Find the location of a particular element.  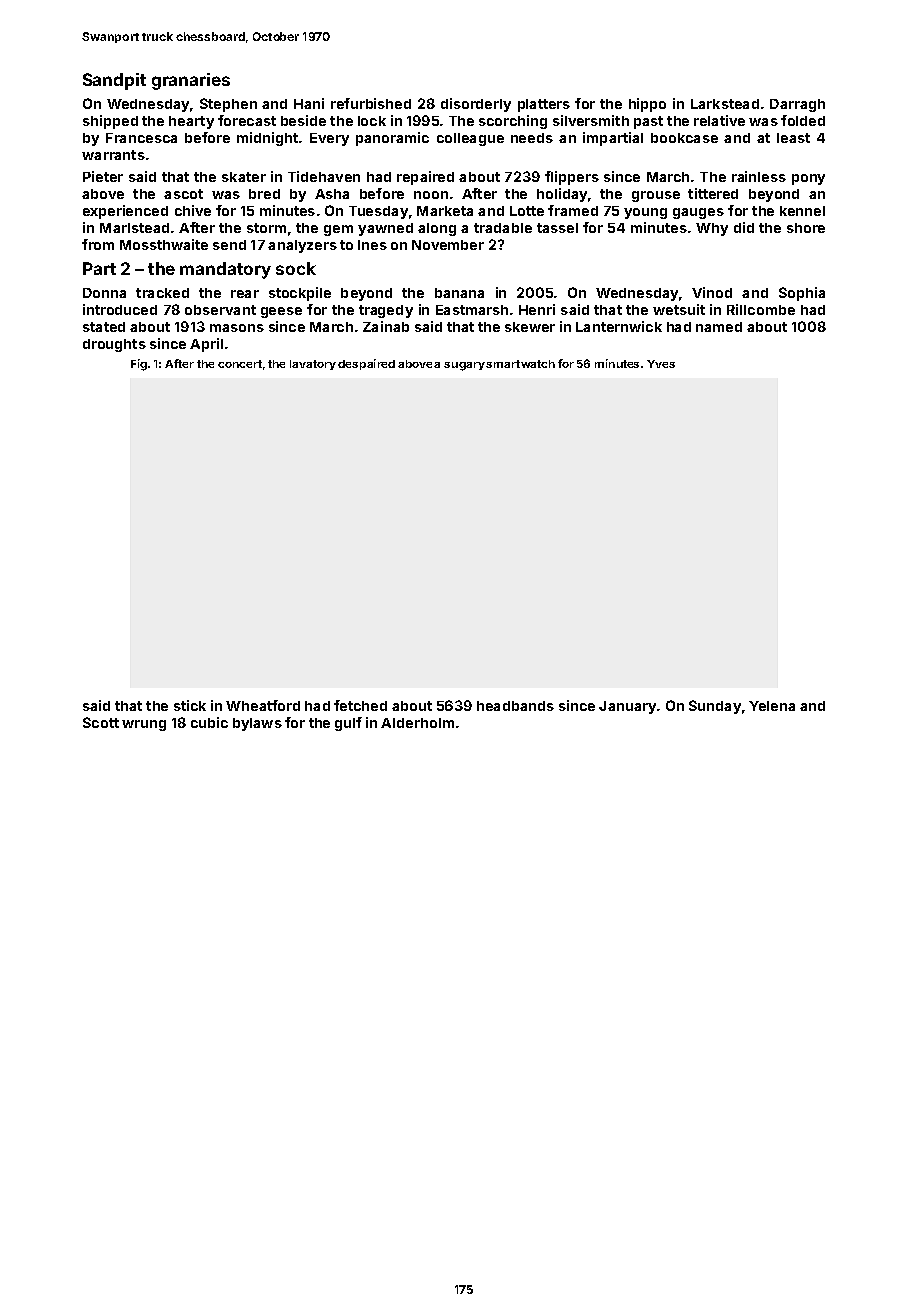

Alderholm is located at coordinates (417, 723).
